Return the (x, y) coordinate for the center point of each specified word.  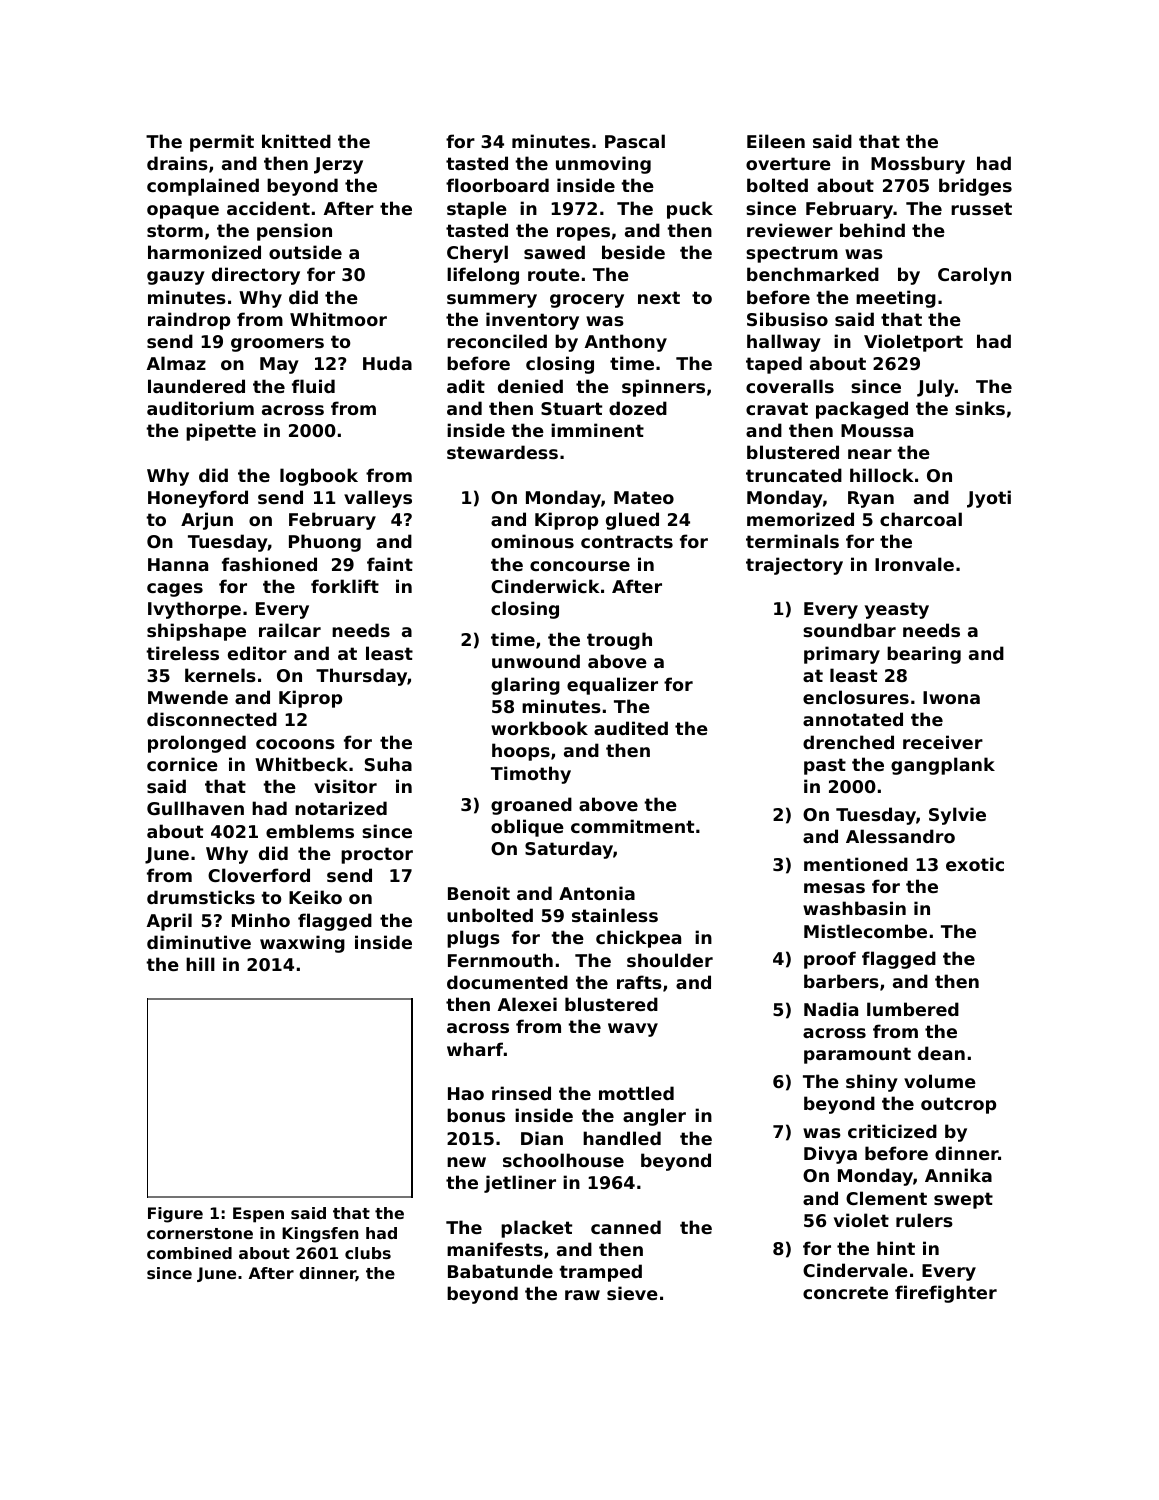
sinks (980, 408)
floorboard (497, 185)
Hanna (178, 564)
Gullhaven (195, 808)
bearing (924, 655)
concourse (580, 566)
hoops (521, 752)
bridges (975, 187)
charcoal (921, 519)
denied (530, 386)
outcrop (958, 1105)
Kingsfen (320, 1235)
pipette (221, 432)
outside (305, 252)
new (466, 1162)
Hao (466, 1093)
